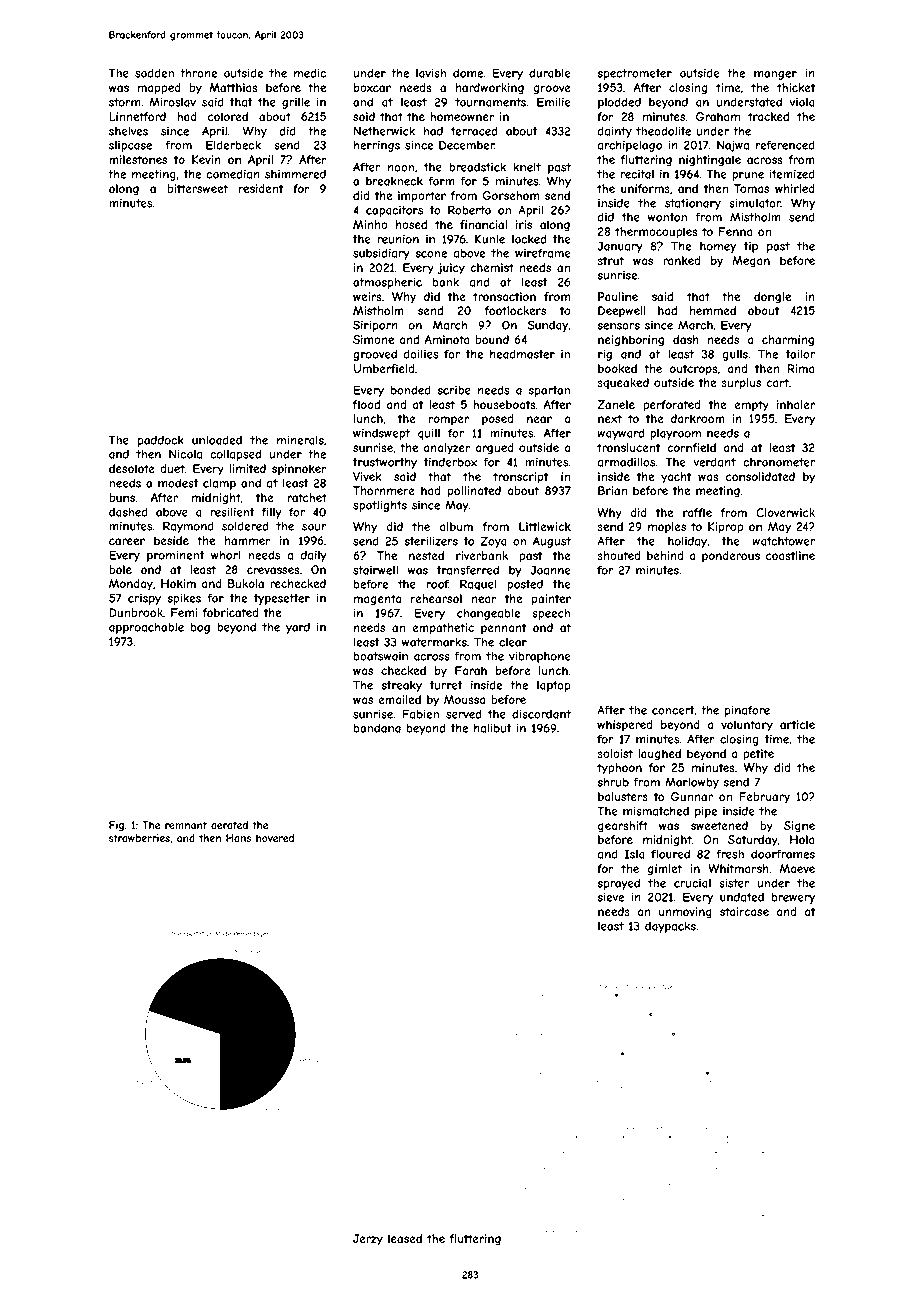 This screenshot has height=1308, width=924. Describe the element at coordinates (622, 311) in the screenshot. I see `Deepwell` at that location.
